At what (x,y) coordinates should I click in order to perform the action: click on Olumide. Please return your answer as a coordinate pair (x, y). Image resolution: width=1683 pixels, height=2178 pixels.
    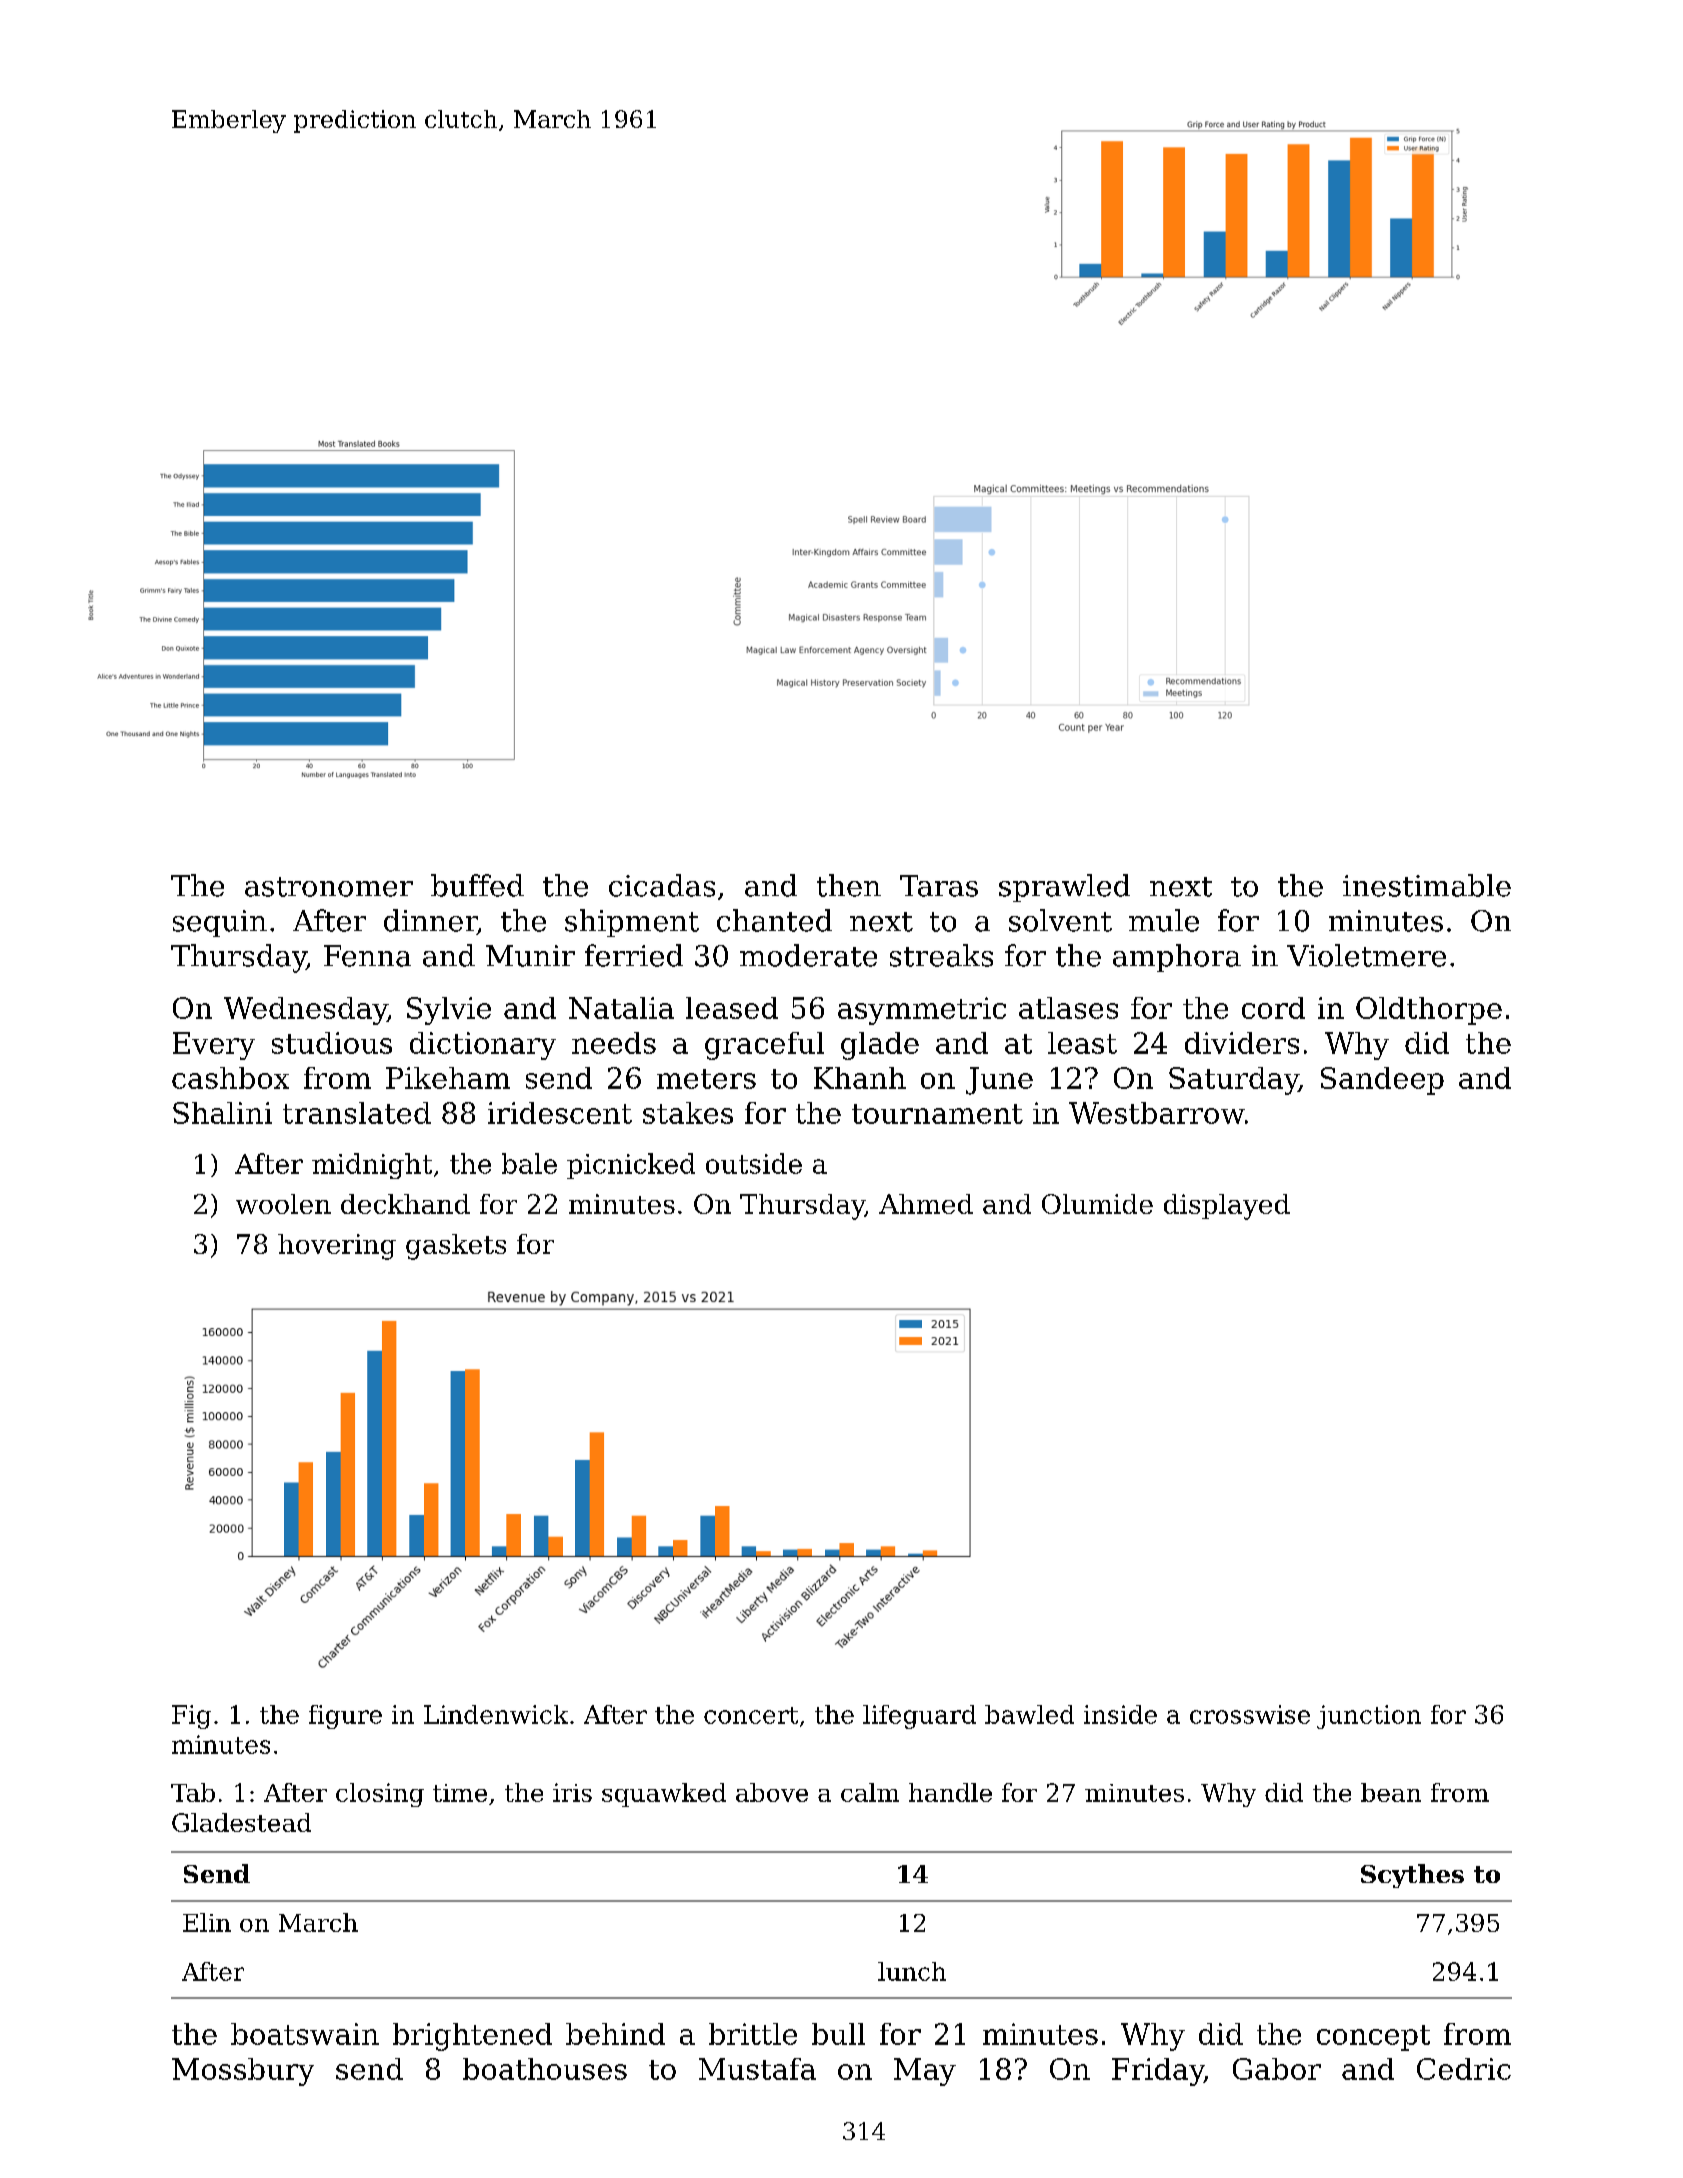
    Looking at the image, I should click on (1097, 1204).
